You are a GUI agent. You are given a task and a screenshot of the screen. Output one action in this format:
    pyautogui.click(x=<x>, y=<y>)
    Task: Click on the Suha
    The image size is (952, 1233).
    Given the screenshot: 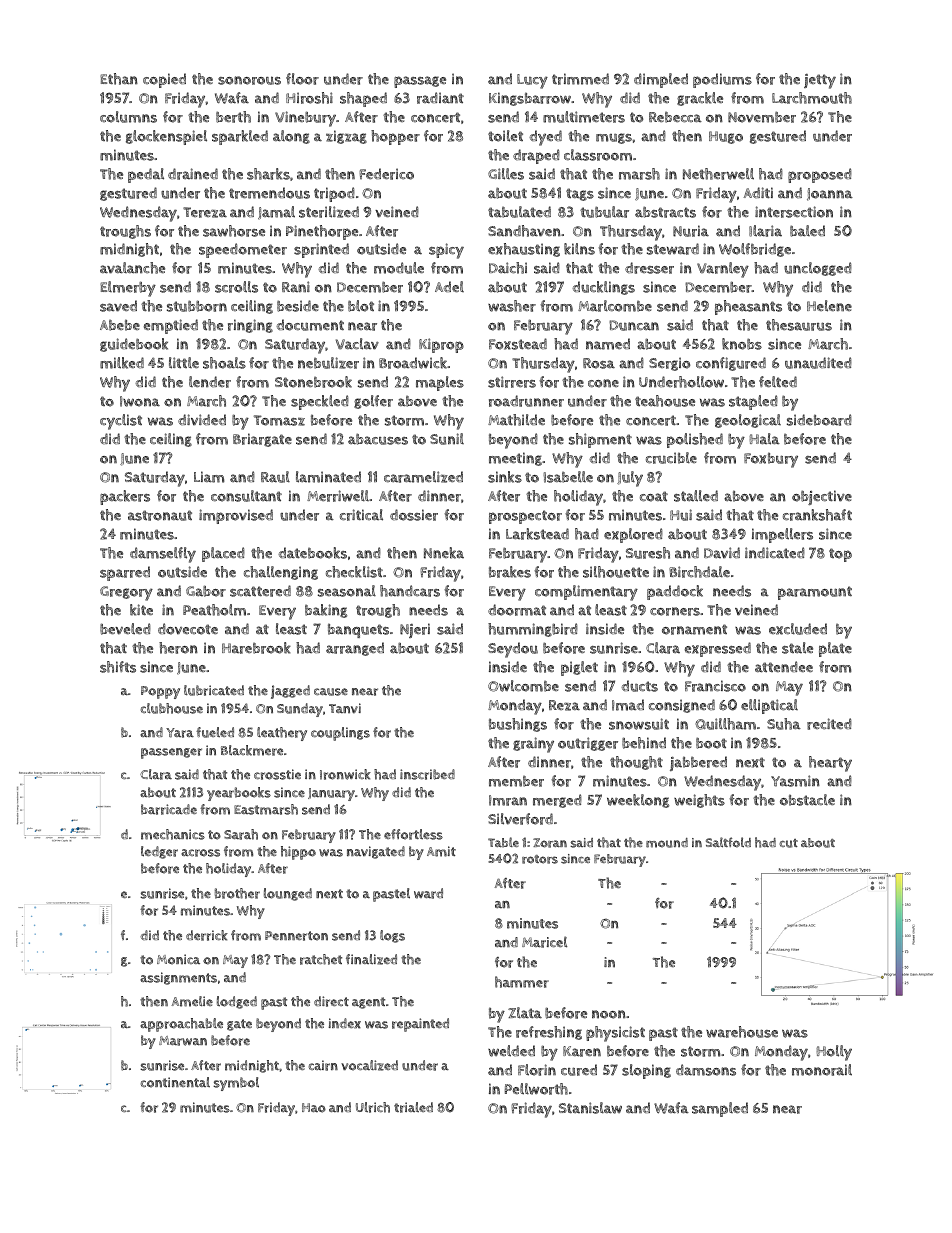 What is the action you would take?
    pyautogui.click(x=784, y=724)
